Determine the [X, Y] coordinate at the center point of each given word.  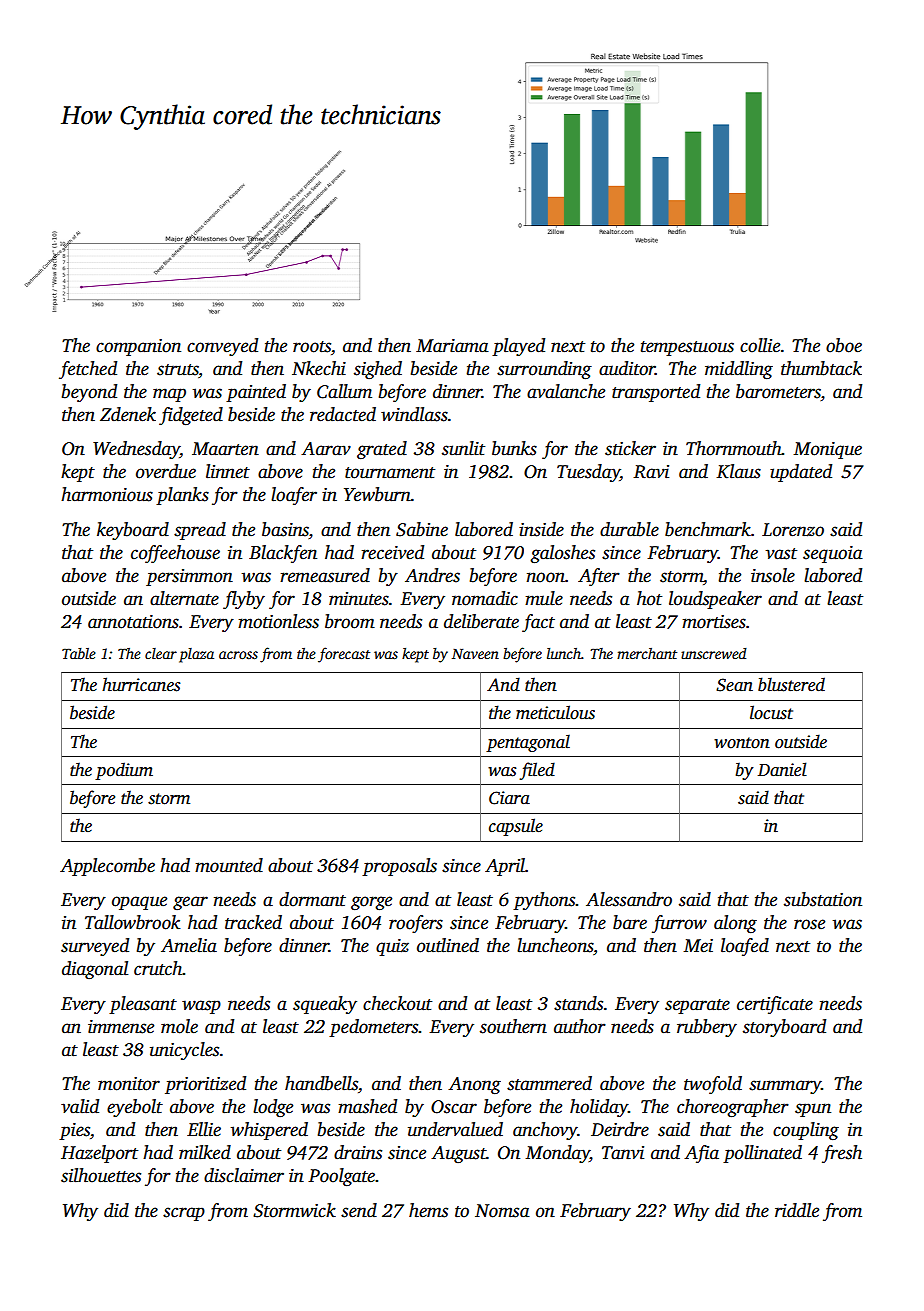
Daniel [782, 769]
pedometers [374, 1028]
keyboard [133, 531]
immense [121, 1027]
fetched [88, 370]
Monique [828, 450]
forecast [344, 655]
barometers [778, 391]
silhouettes [101, 1175]
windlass [414, 414]
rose [809, 924]
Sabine [422, 529]
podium [124, 771]
